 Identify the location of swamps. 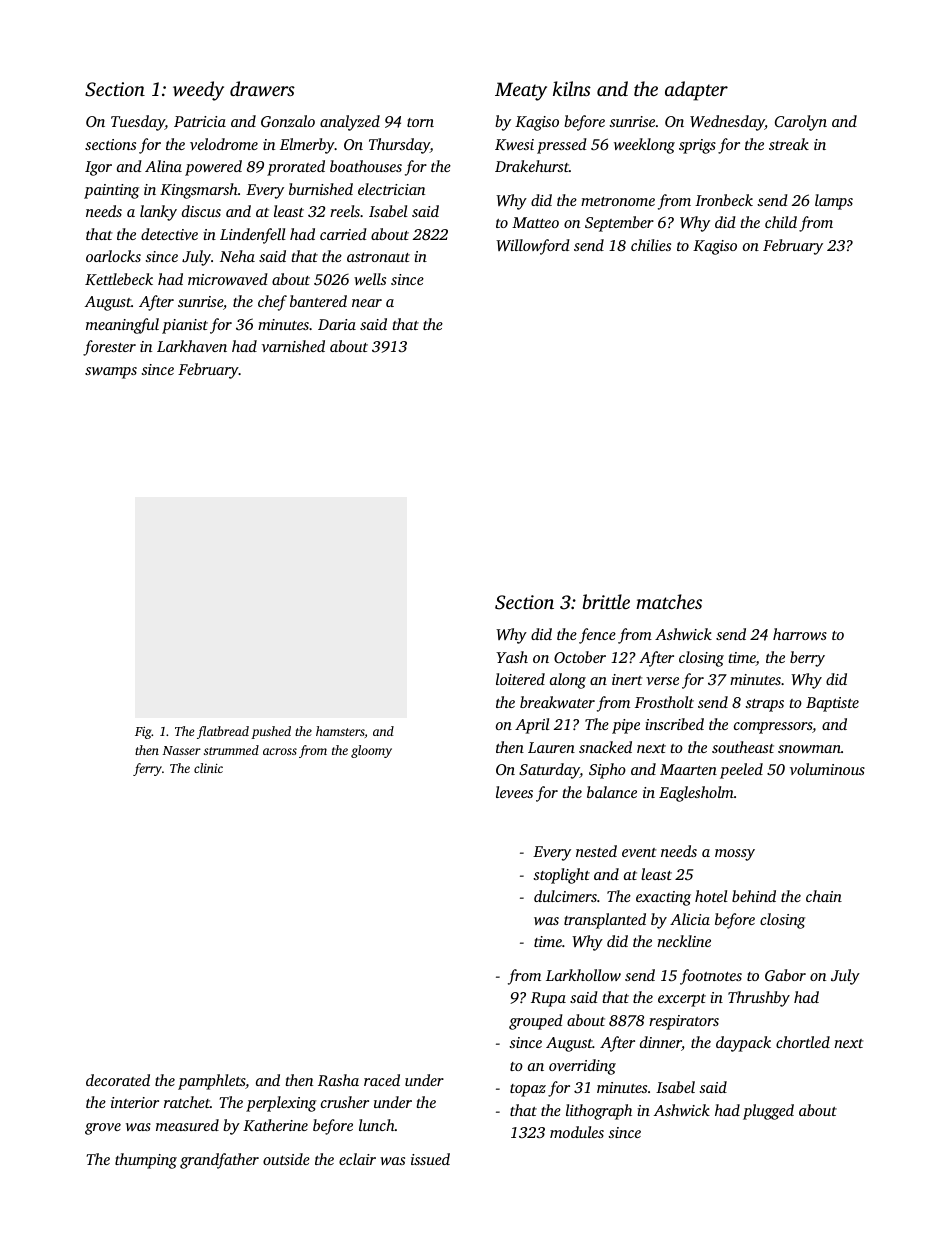
(111, 373).
